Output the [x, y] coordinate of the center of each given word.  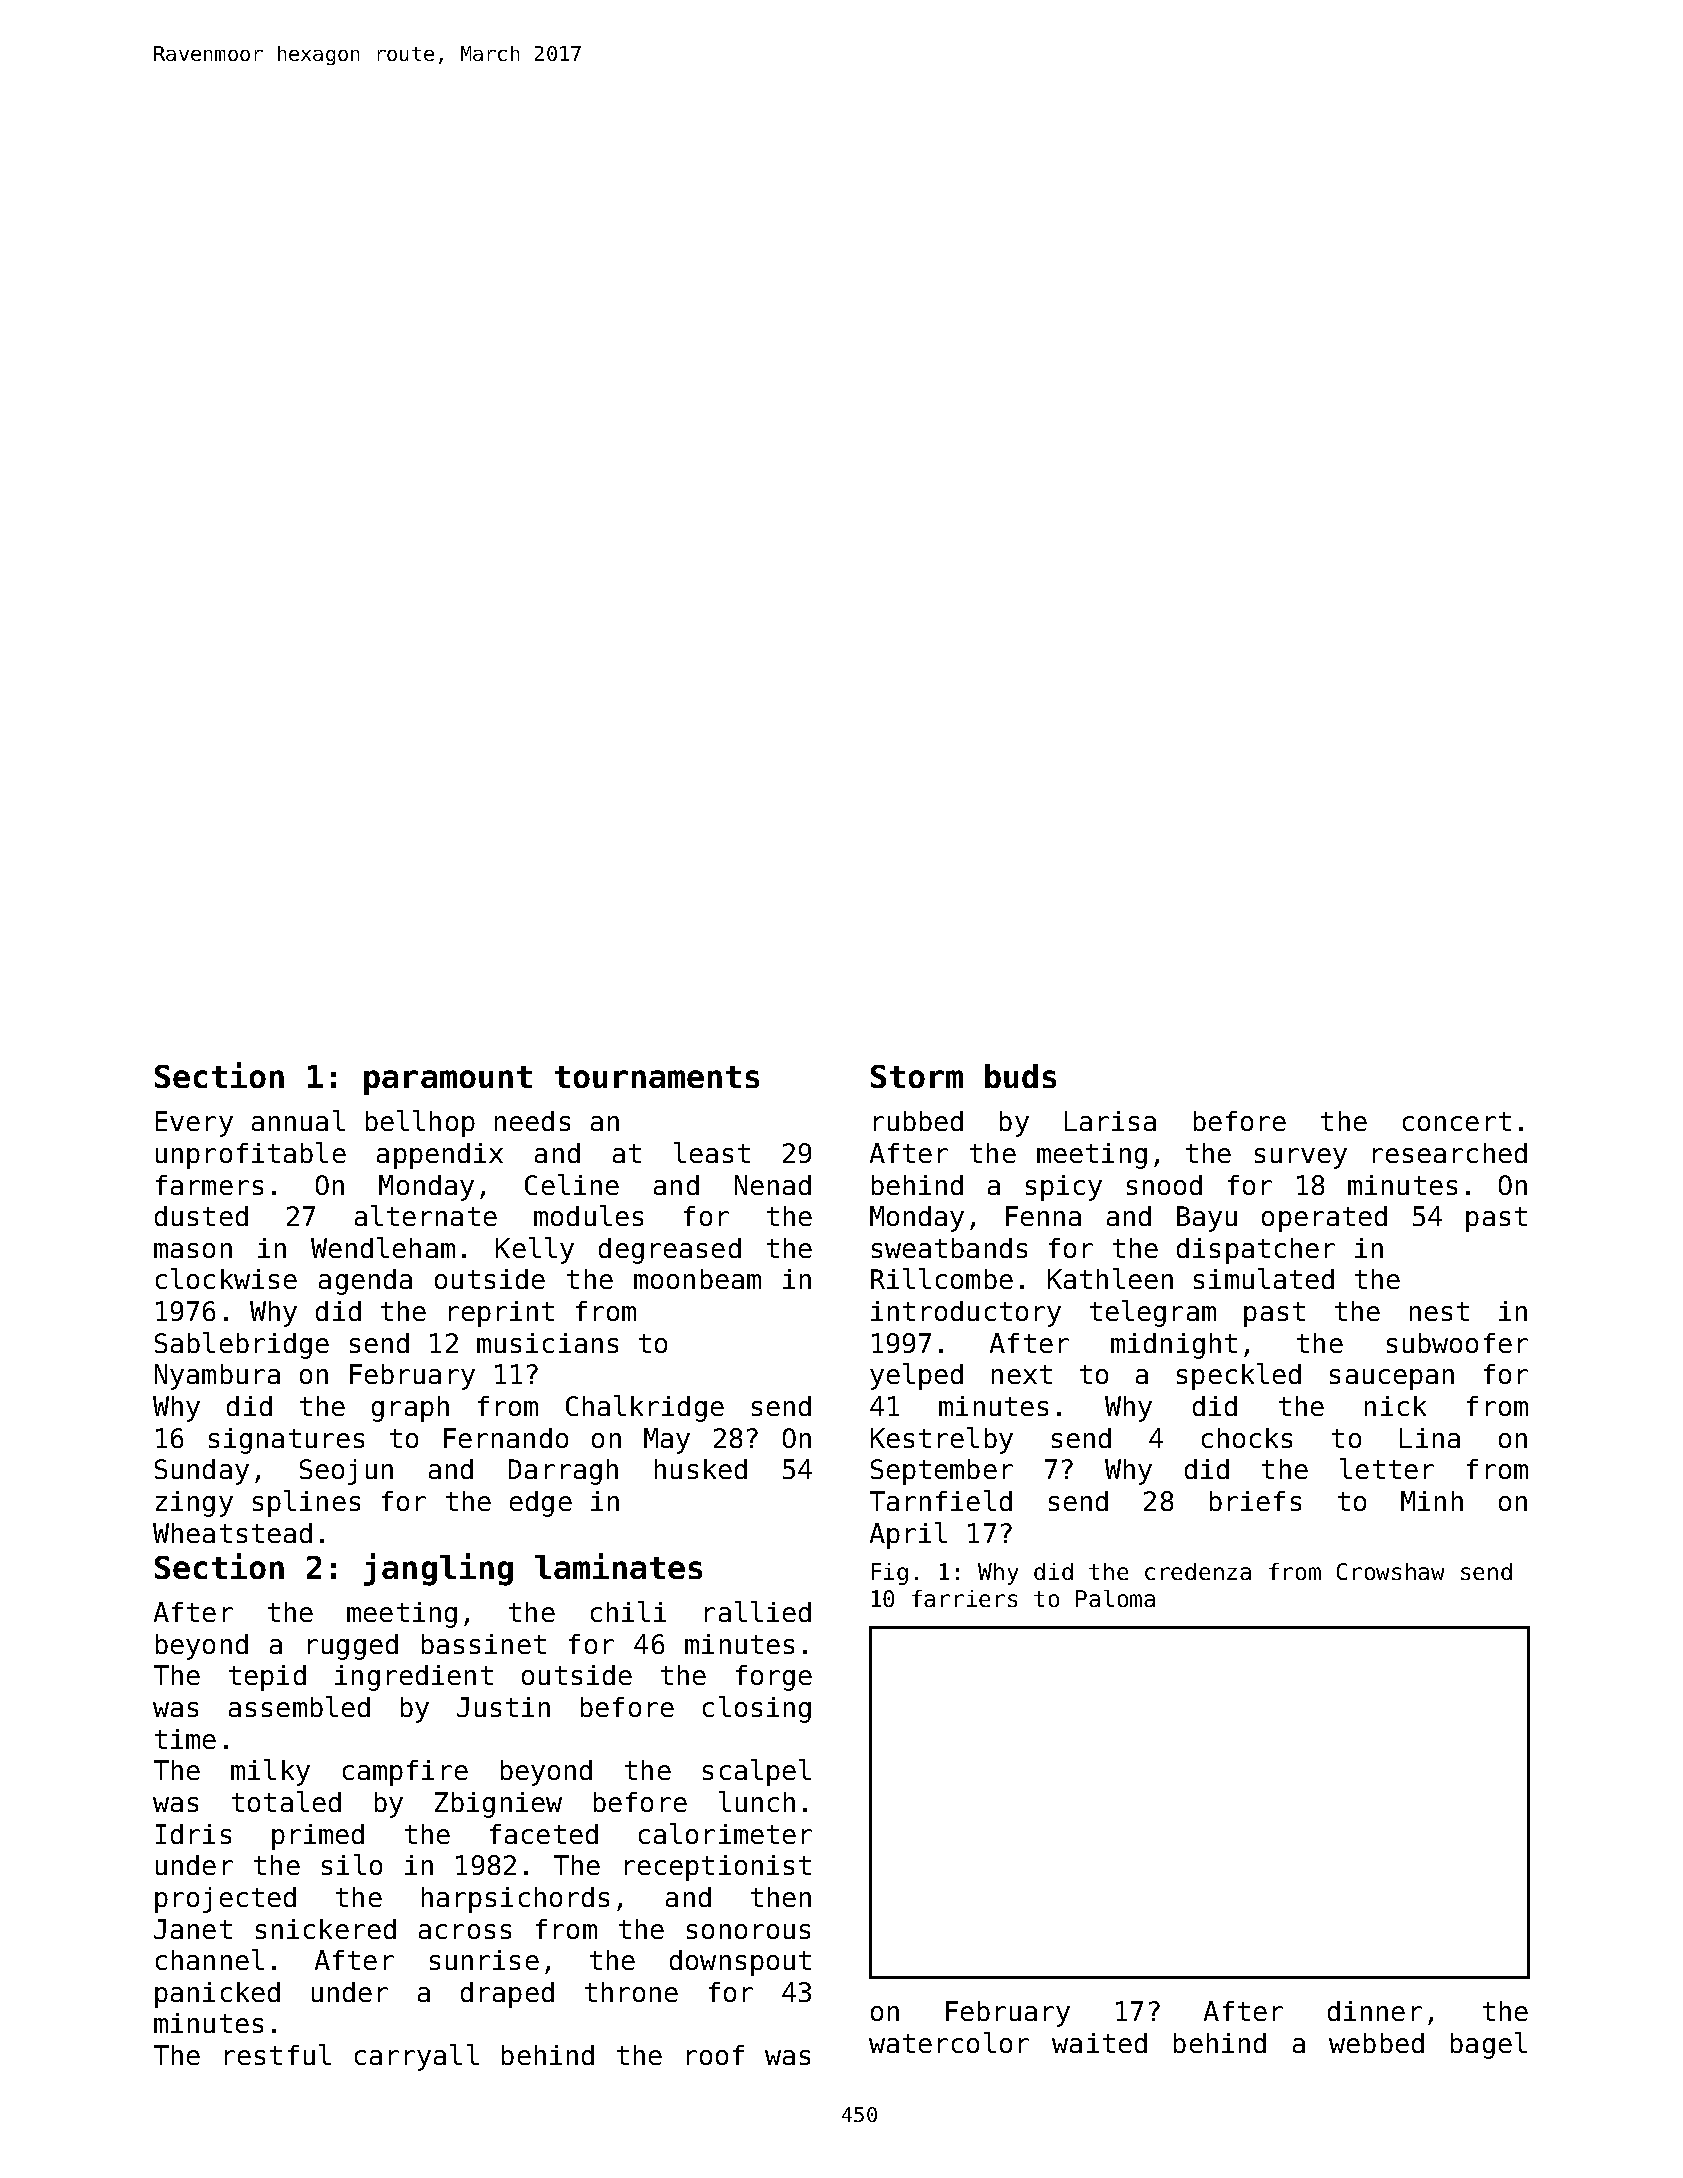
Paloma [1115, 1598]
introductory [966, 1314]
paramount [448, 1080]
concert [1457, 1121]
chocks [1247, 1438]
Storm [917, 1076]
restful [278, 2054]
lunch [757, 1801]
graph [410, 1409]
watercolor [949, 2042]
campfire [405, 1773]
